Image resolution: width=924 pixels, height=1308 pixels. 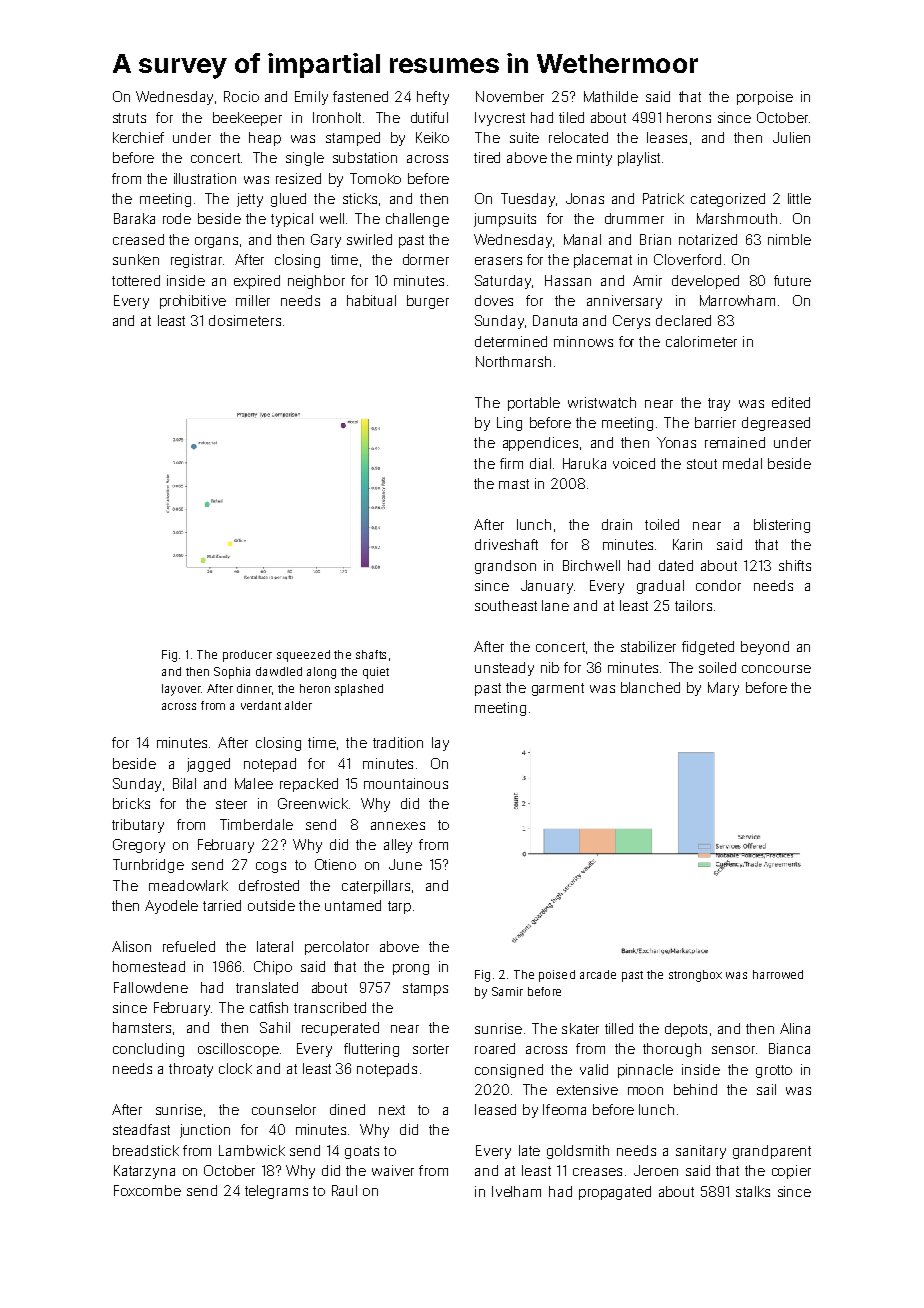 I want to click on jagged, so click(x=208, y=765).
